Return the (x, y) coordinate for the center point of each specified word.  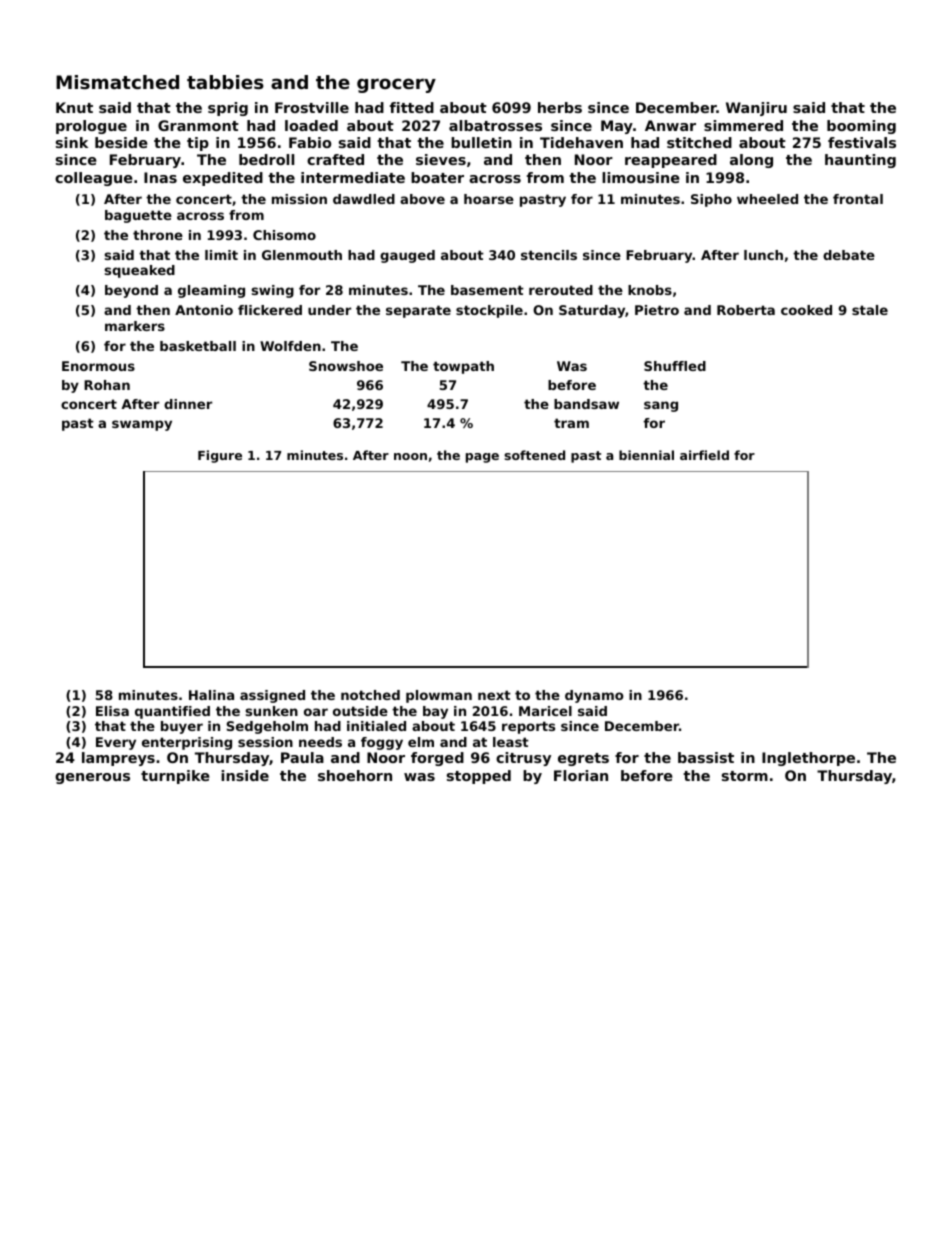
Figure (220, 456)
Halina (211, 695)
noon (410, 456)
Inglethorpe (808, 759)
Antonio (204, 310)
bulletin (481, 142)
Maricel (545, 711)
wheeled (767, 199)
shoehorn (355, 775)
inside (245, 775)
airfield (704, 455)
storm (745, 776)
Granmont (198, 125)
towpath (463, 367)
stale (870, 310)
